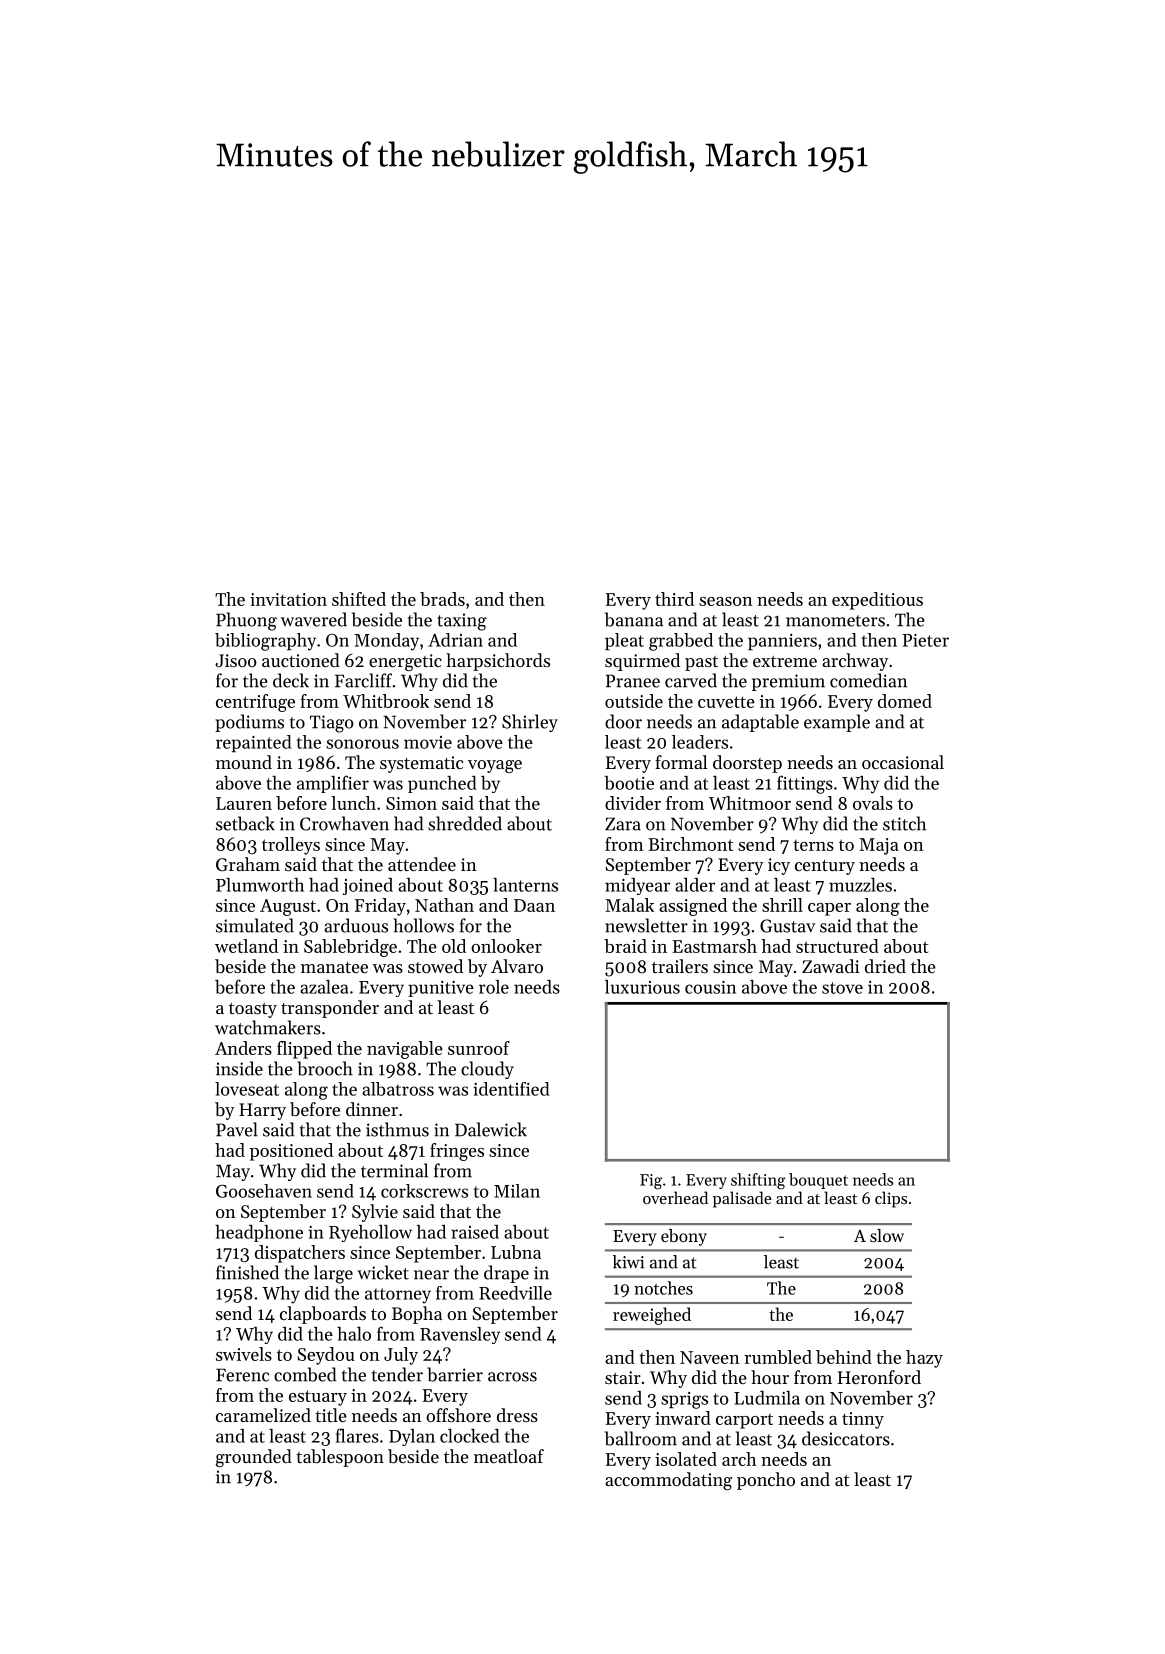  Describe the element at coordinates (842, 988) in the screenshot. I see `stove` at that location.
